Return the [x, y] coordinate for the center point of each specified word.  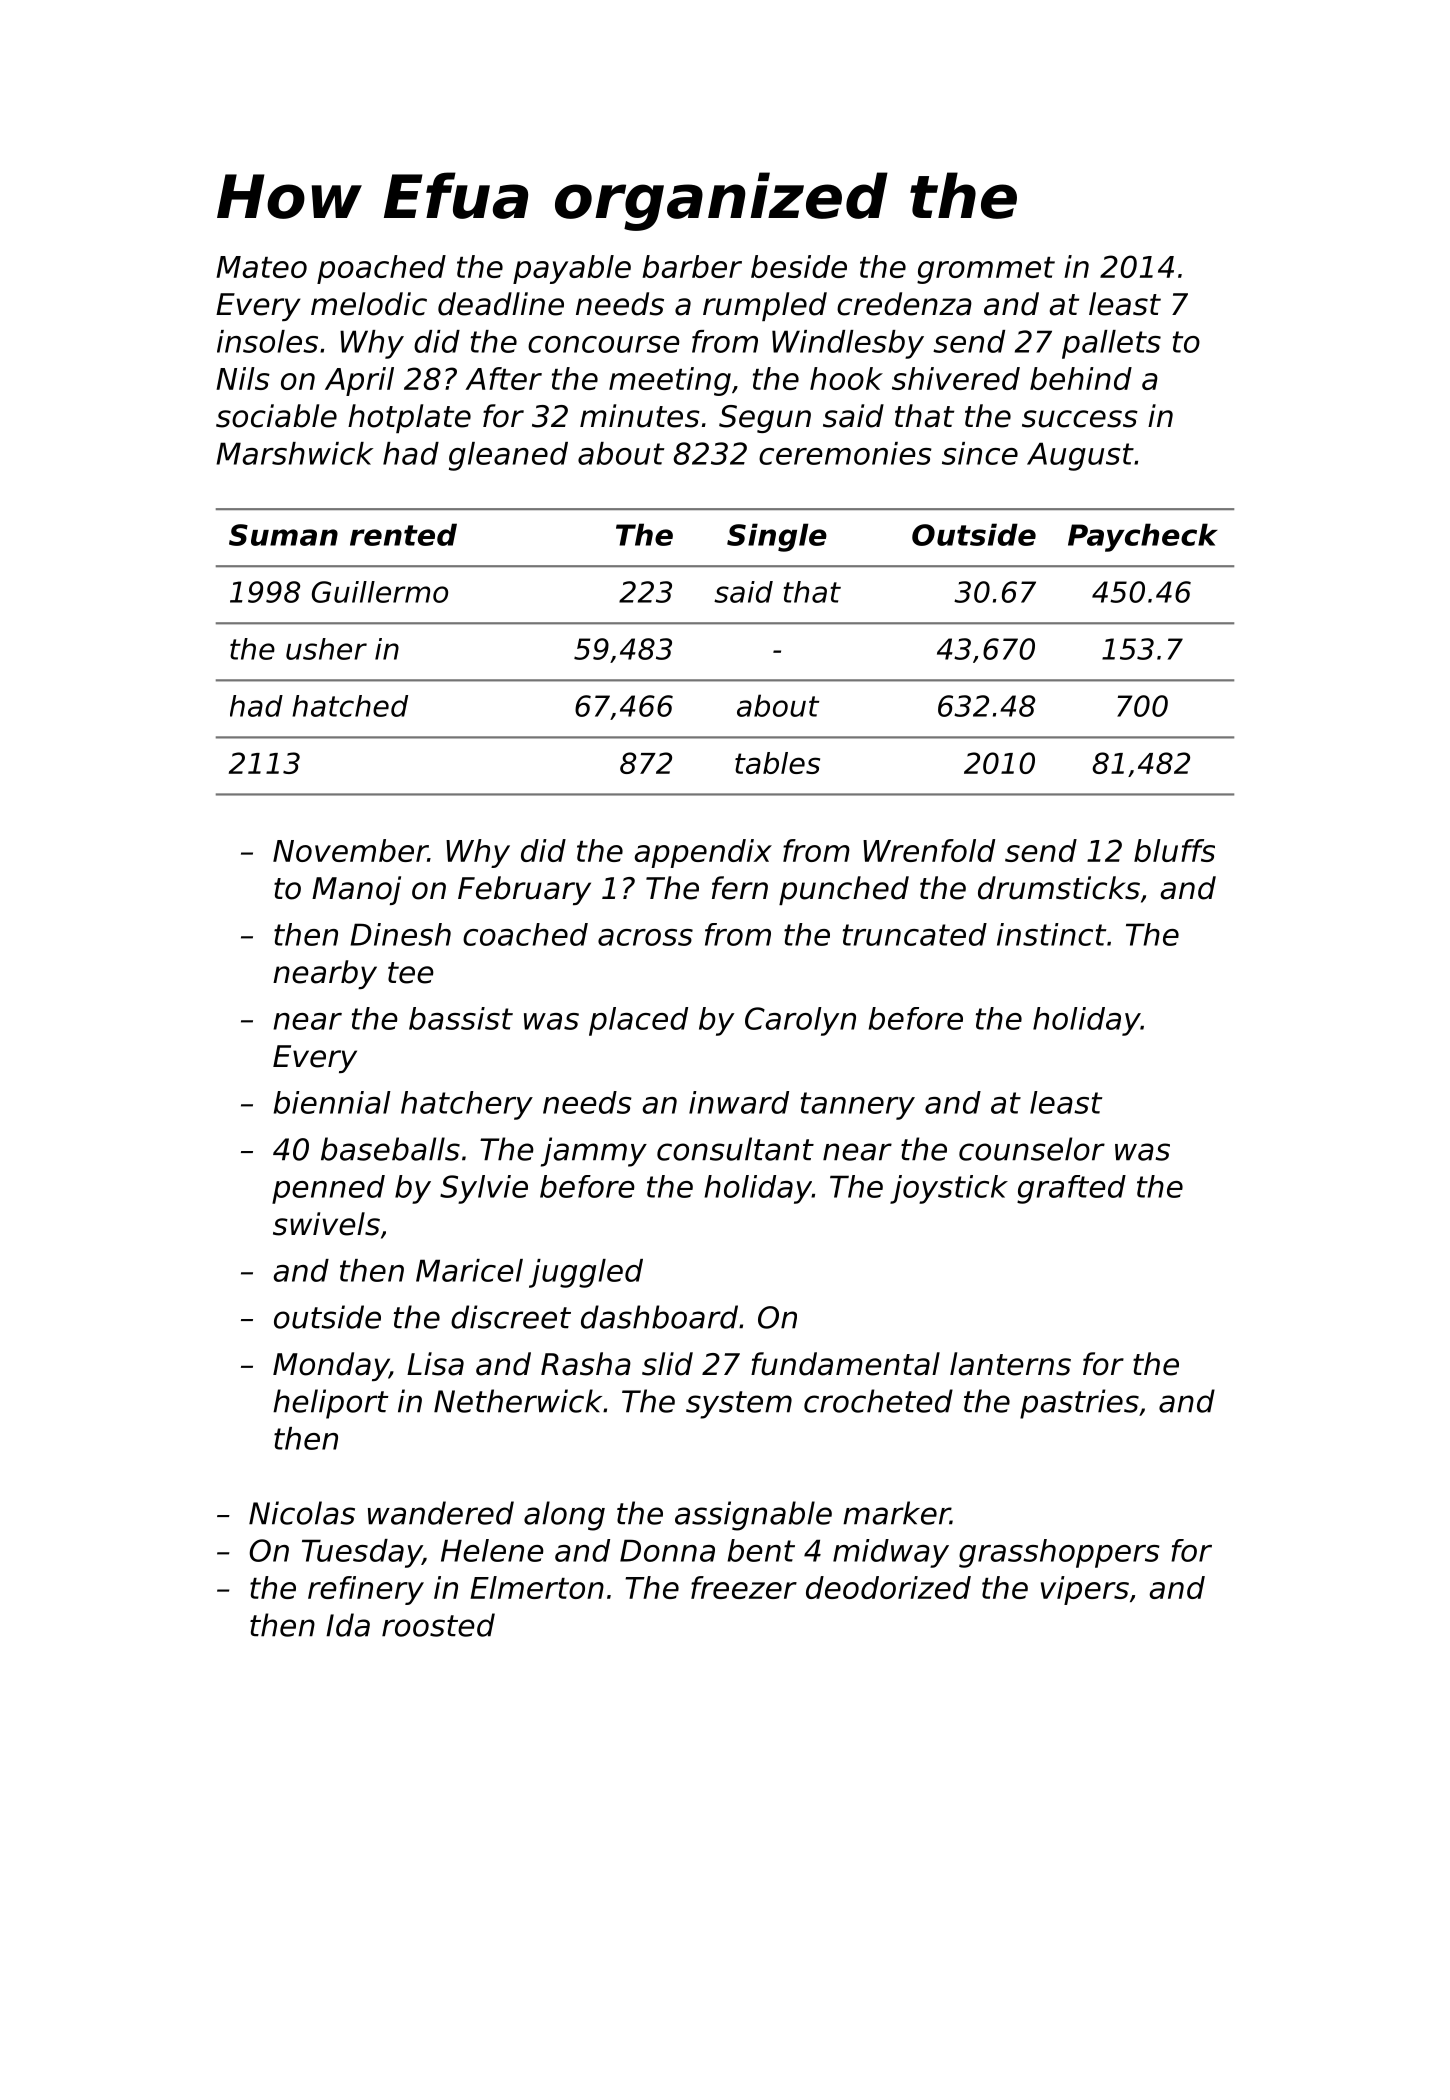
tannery [858, 1106]
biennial [332, 1102]
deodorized [888, 1587]
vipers [1085, 1590]
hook [846, 378]
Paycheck [1143, 537]
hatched [350, 706]
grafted [1071, 1189]
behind [1081, 378]
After [503, 378]
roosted [438, 1625]
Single [777, 537]
